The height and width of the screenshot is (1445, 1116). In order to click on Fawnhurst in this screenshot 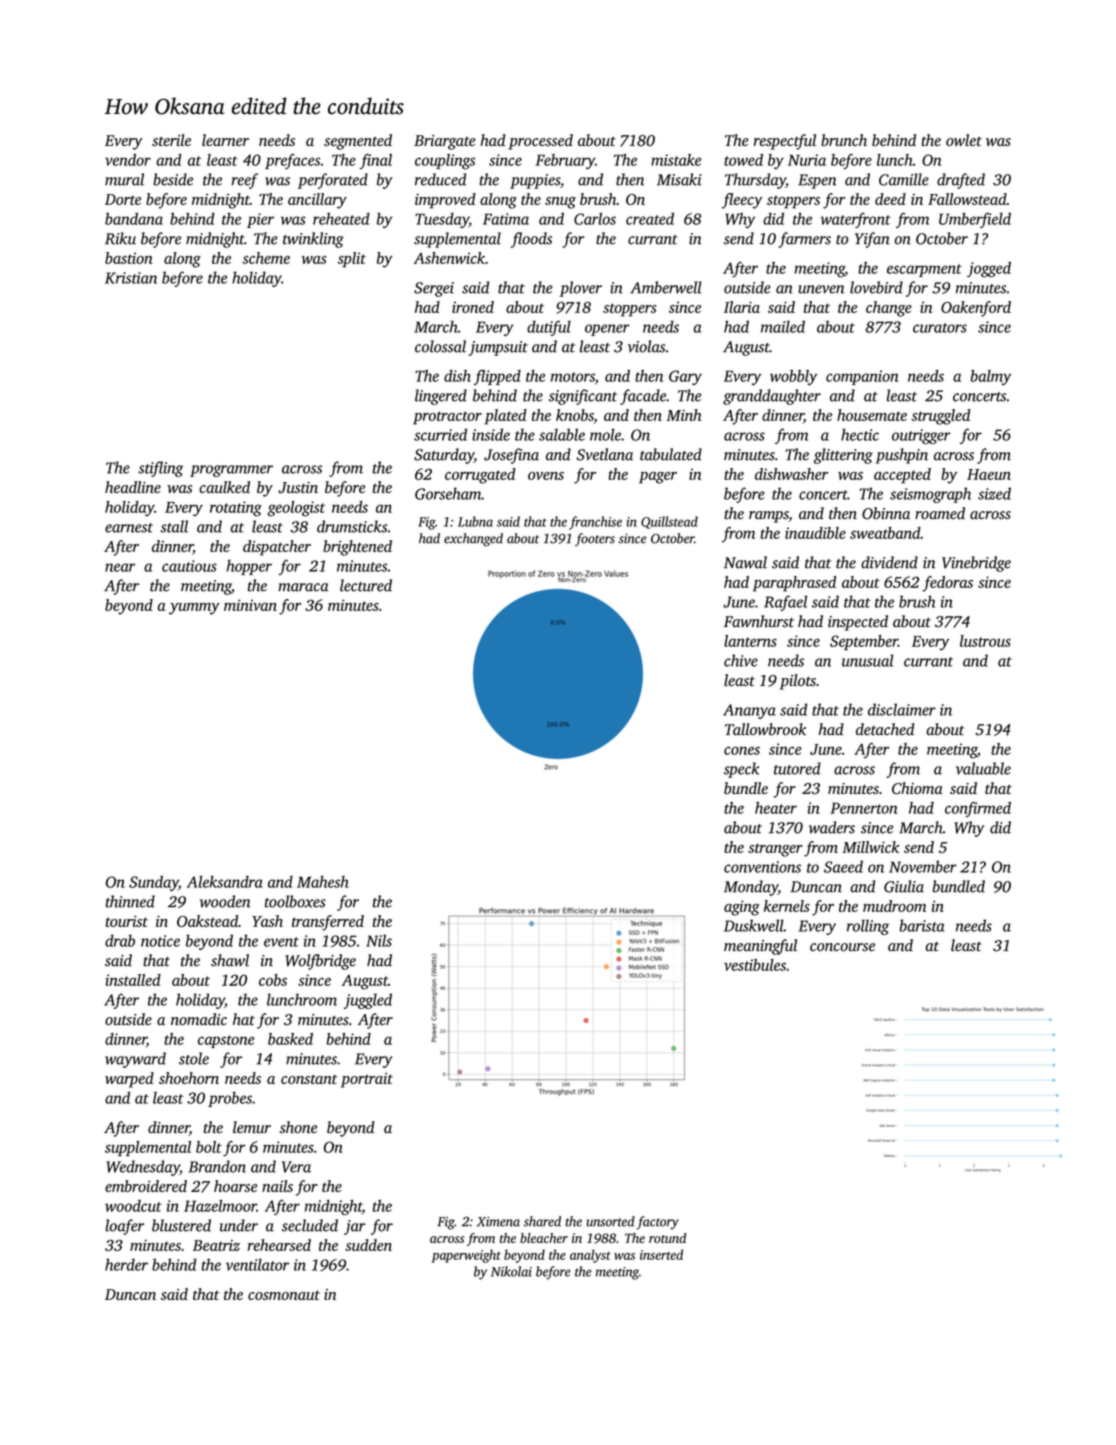, I will do `click(759, 621)`.
